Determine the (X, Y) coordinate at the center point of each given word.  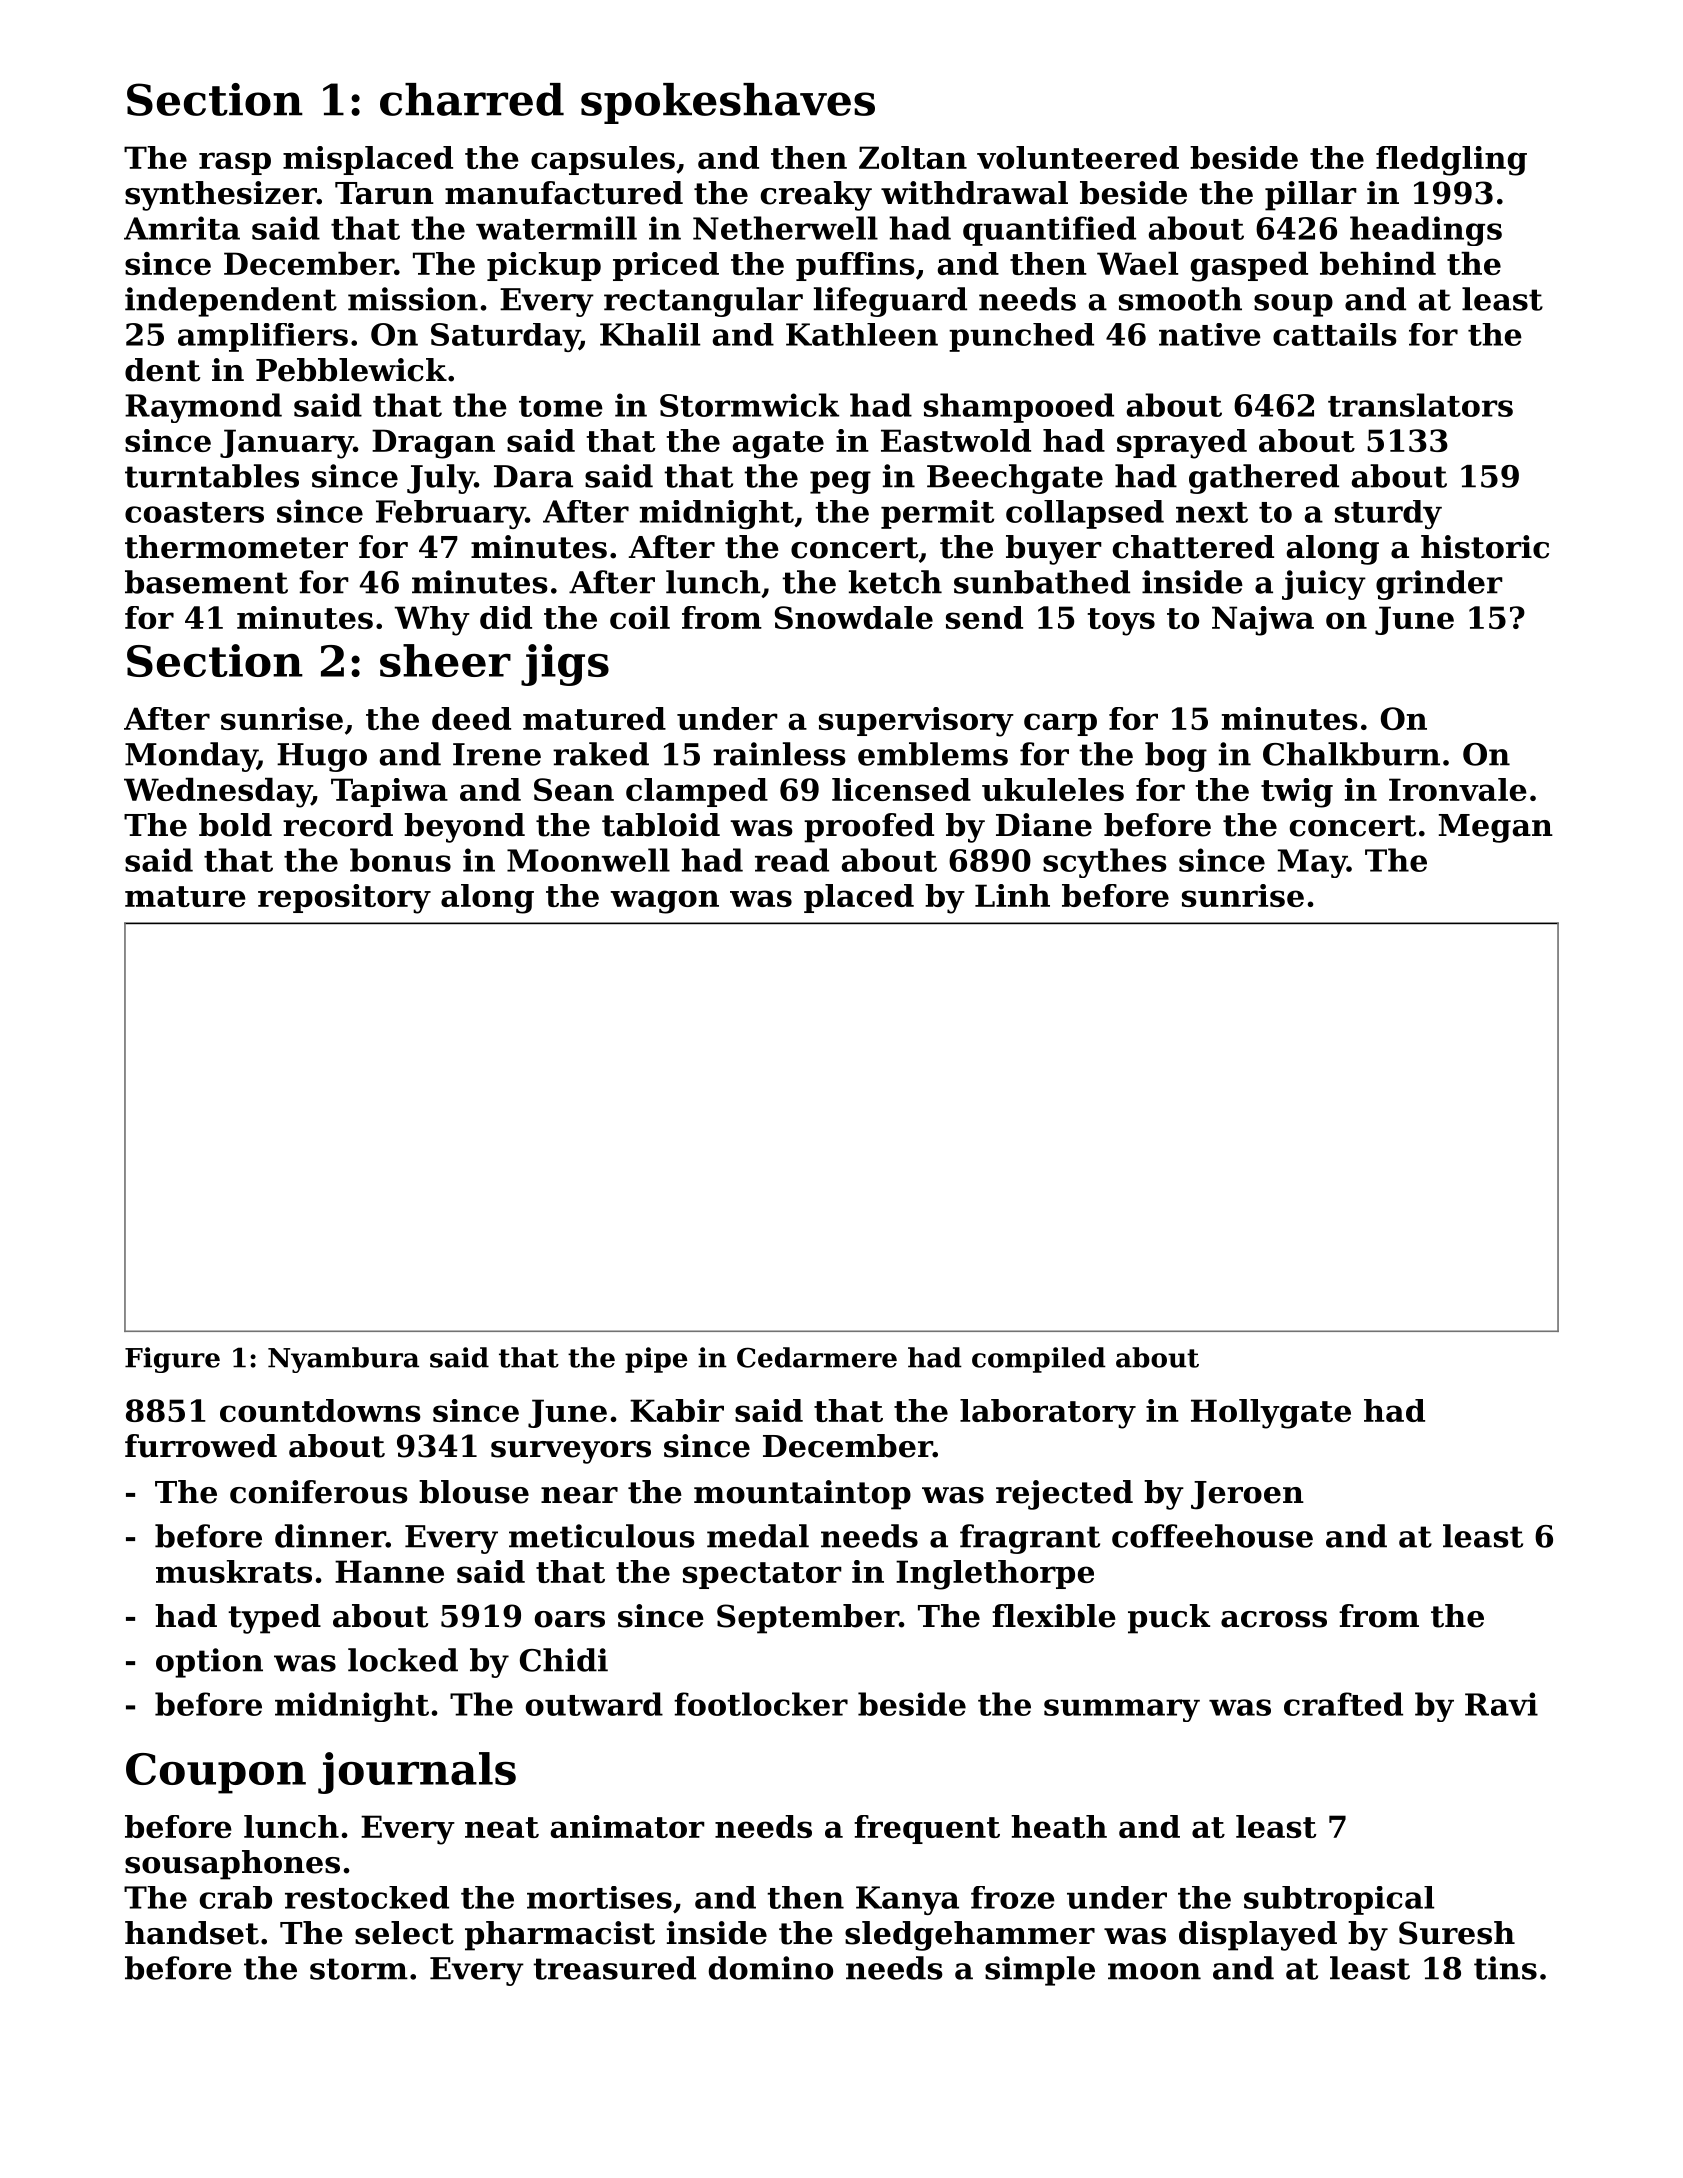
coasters (194, 512)
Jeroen (1247, 1495)
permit (937, 514)
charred (472, 99)
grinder (1439, 585)
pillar (1311, 196)
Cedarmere (817, 1357)
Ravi (1501, 1704)
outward (594, 1704)
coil (640, 617)
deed (471, 718)
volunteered (1078, 157)
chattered (1193, 547)
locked (403, 1660)
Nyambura (343, 1360)
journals (417, 1773)
